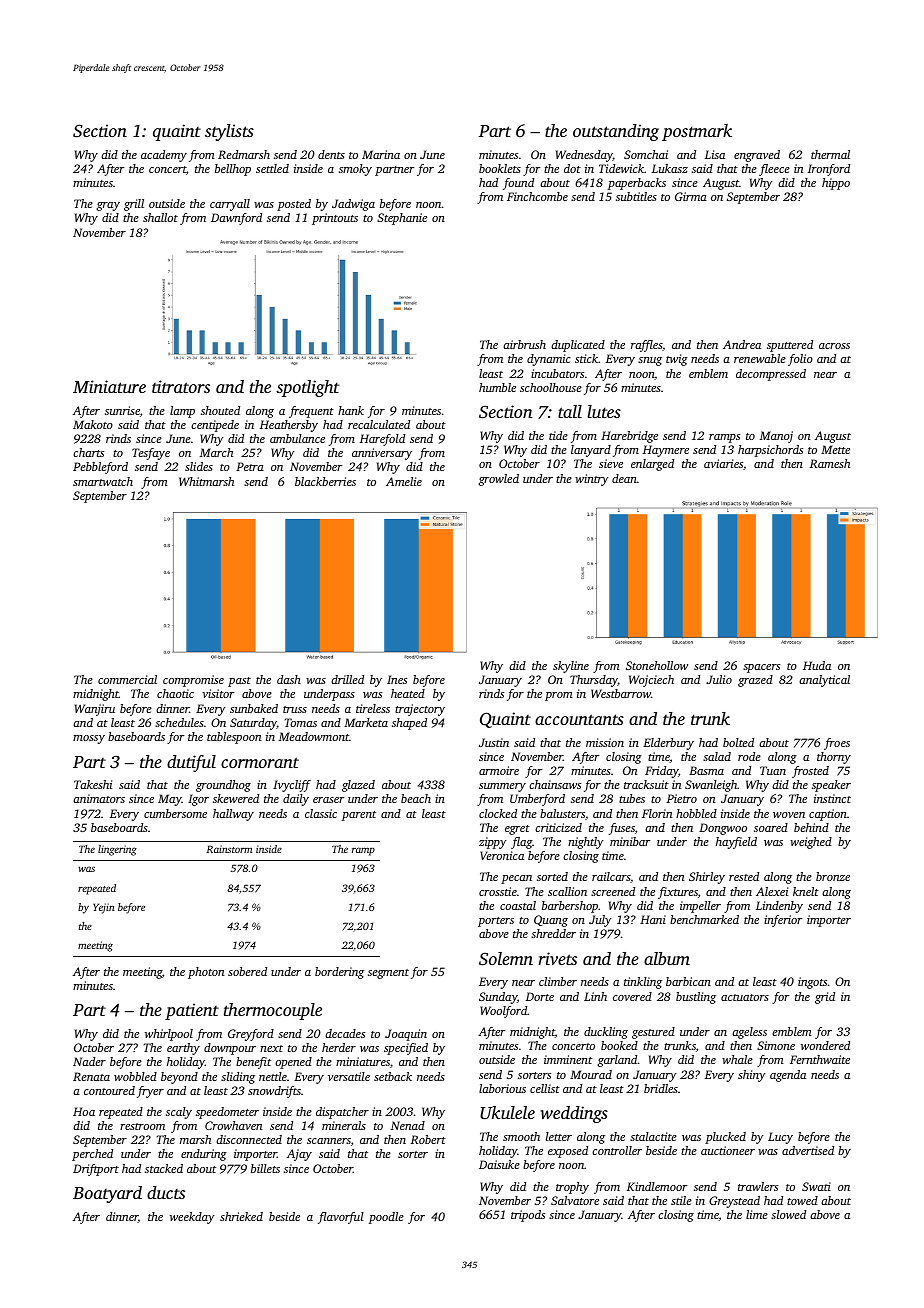  What do you see at coordinates (524, 344) in the screenshot?
I see `airbrush` at bounding box center [524, 344].
